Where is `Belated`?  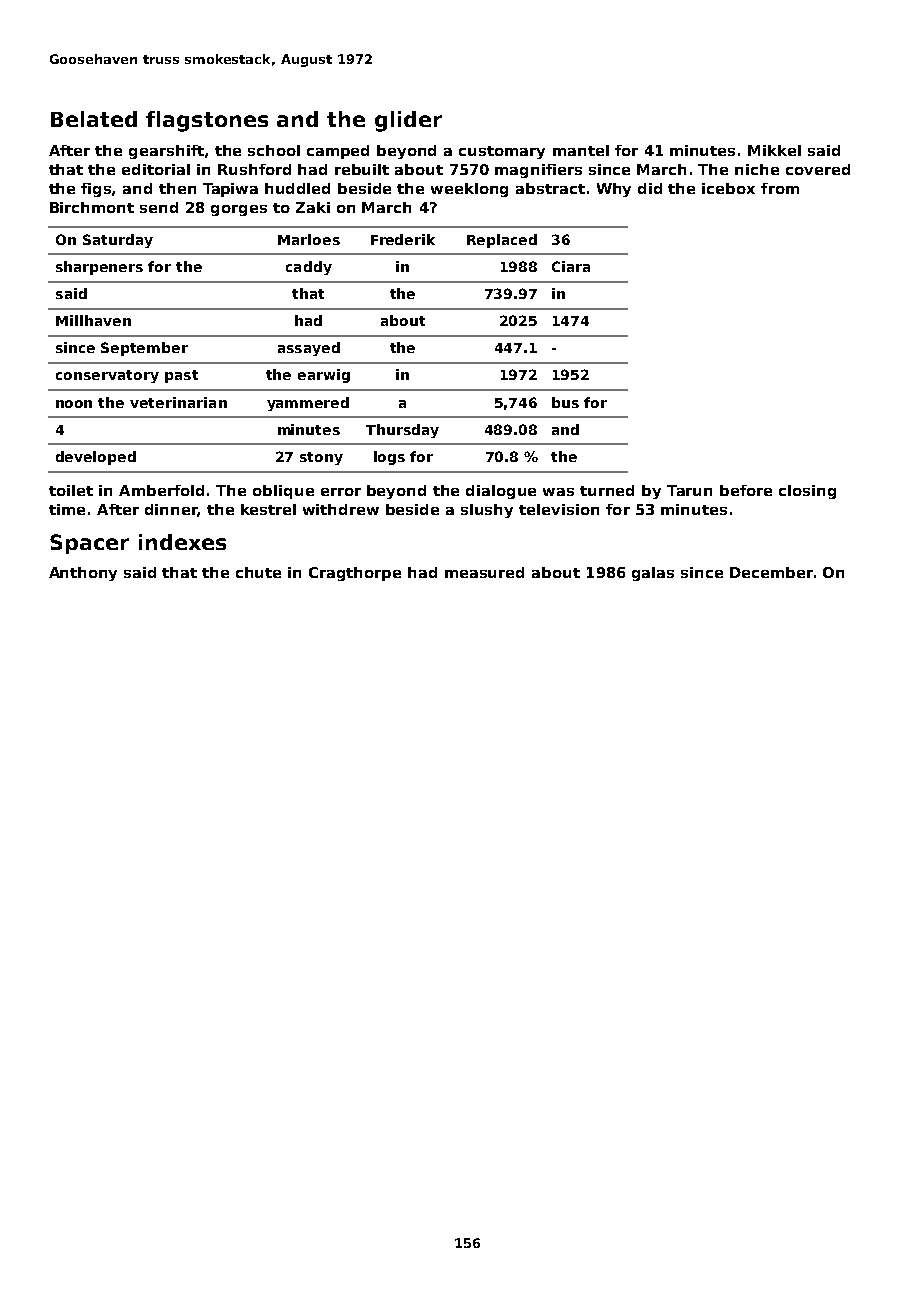
Belated is located at coordinates (94, 119).
